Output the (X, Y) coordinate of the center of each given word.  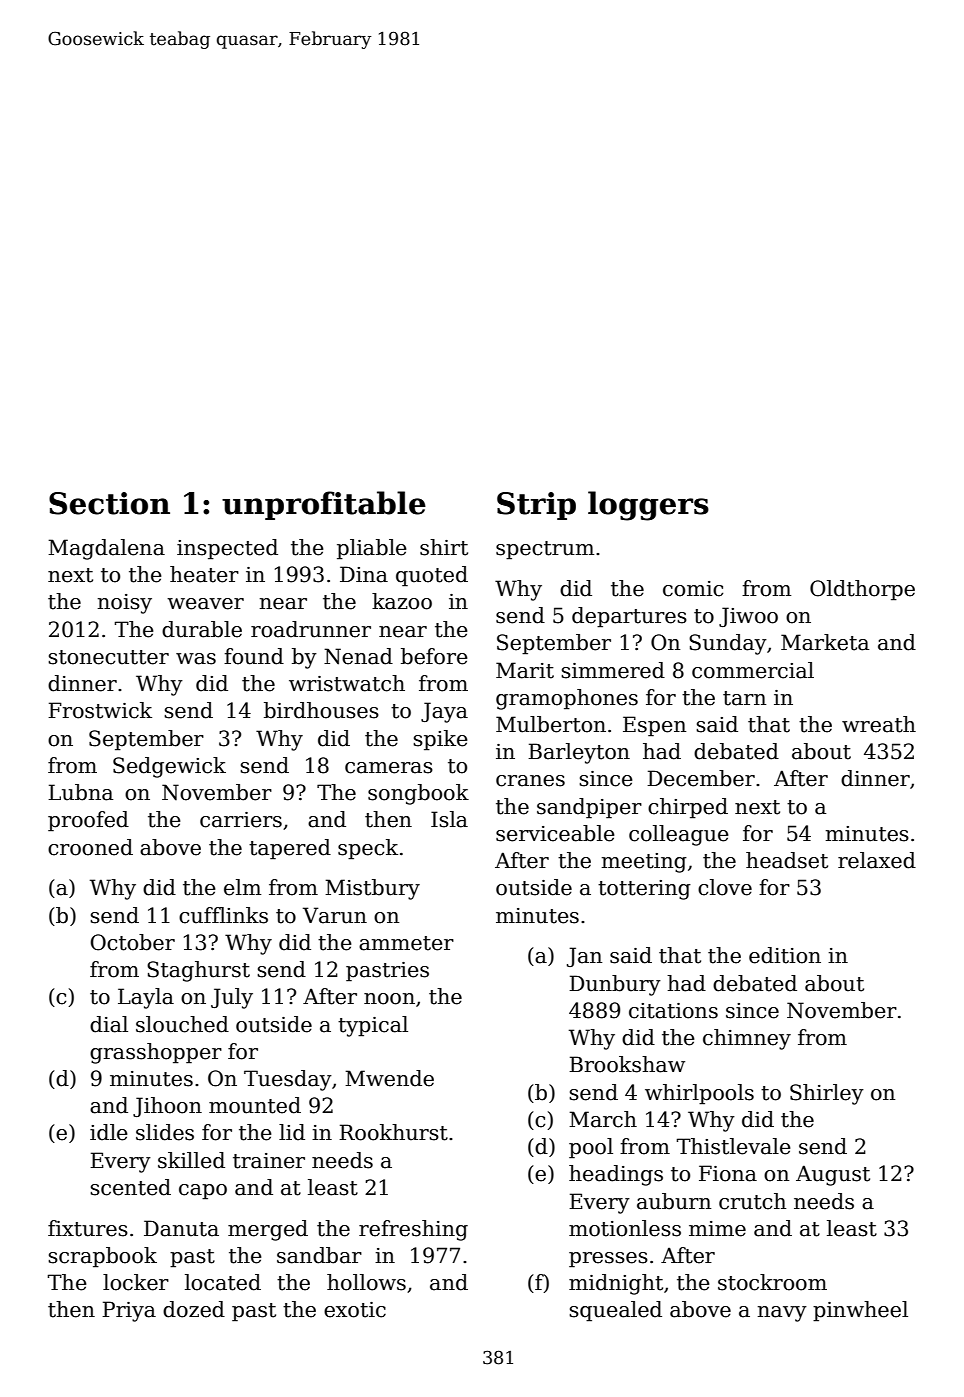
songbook (418, 794)
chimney (747, 1039)
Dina (364, 574)
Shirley (827, 1094)
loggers (648, 506)
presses (608, 1260)
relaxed (877, 860)
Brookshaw (627, 1064)
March (603, 1119)
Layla (146, 998)
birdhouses (321, 710)
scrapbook (102, 1257)
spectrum (545, 550)
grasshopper (156, 1053)
